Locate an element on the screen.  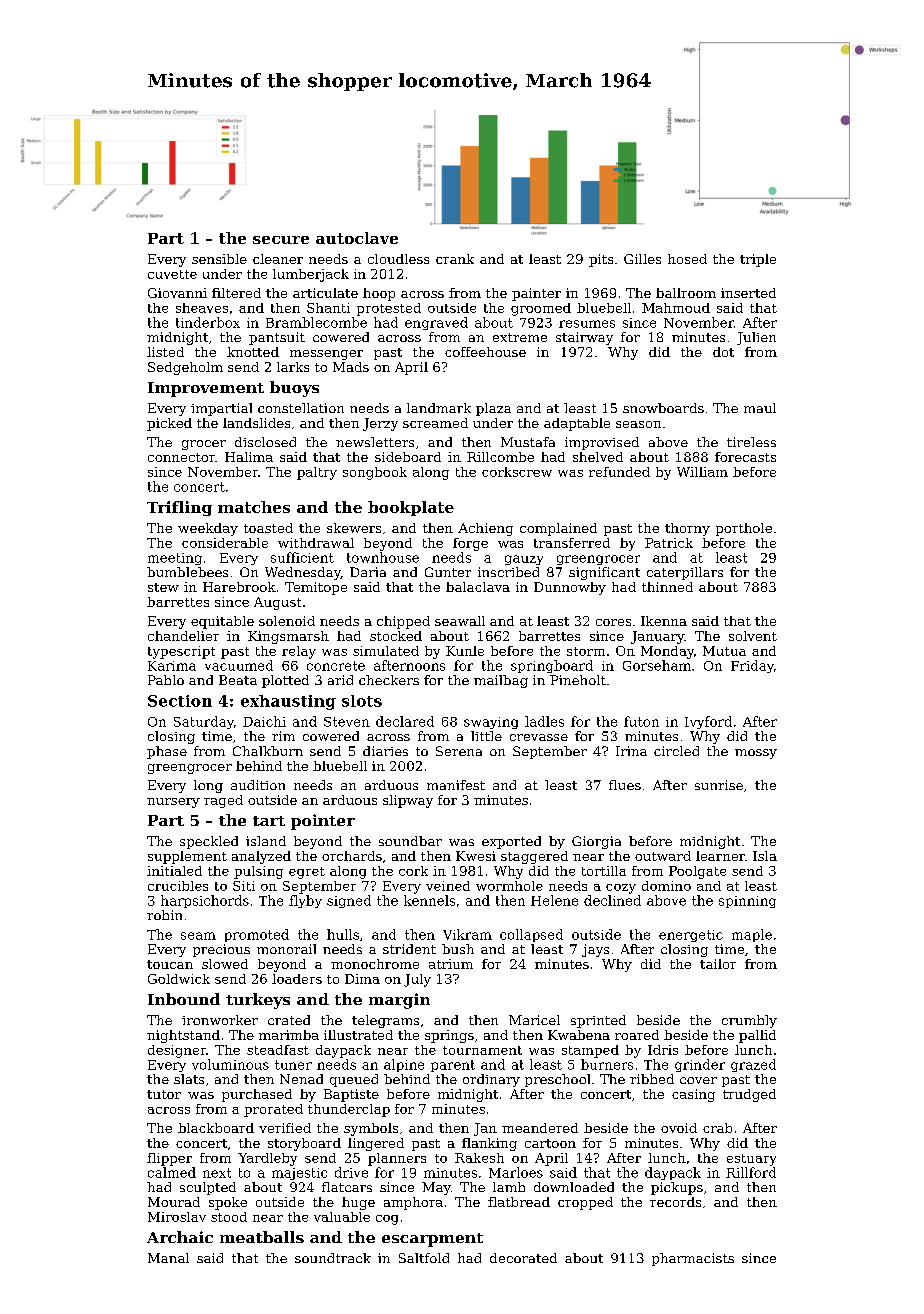
Manal is located at coordinates (168, 1258).
